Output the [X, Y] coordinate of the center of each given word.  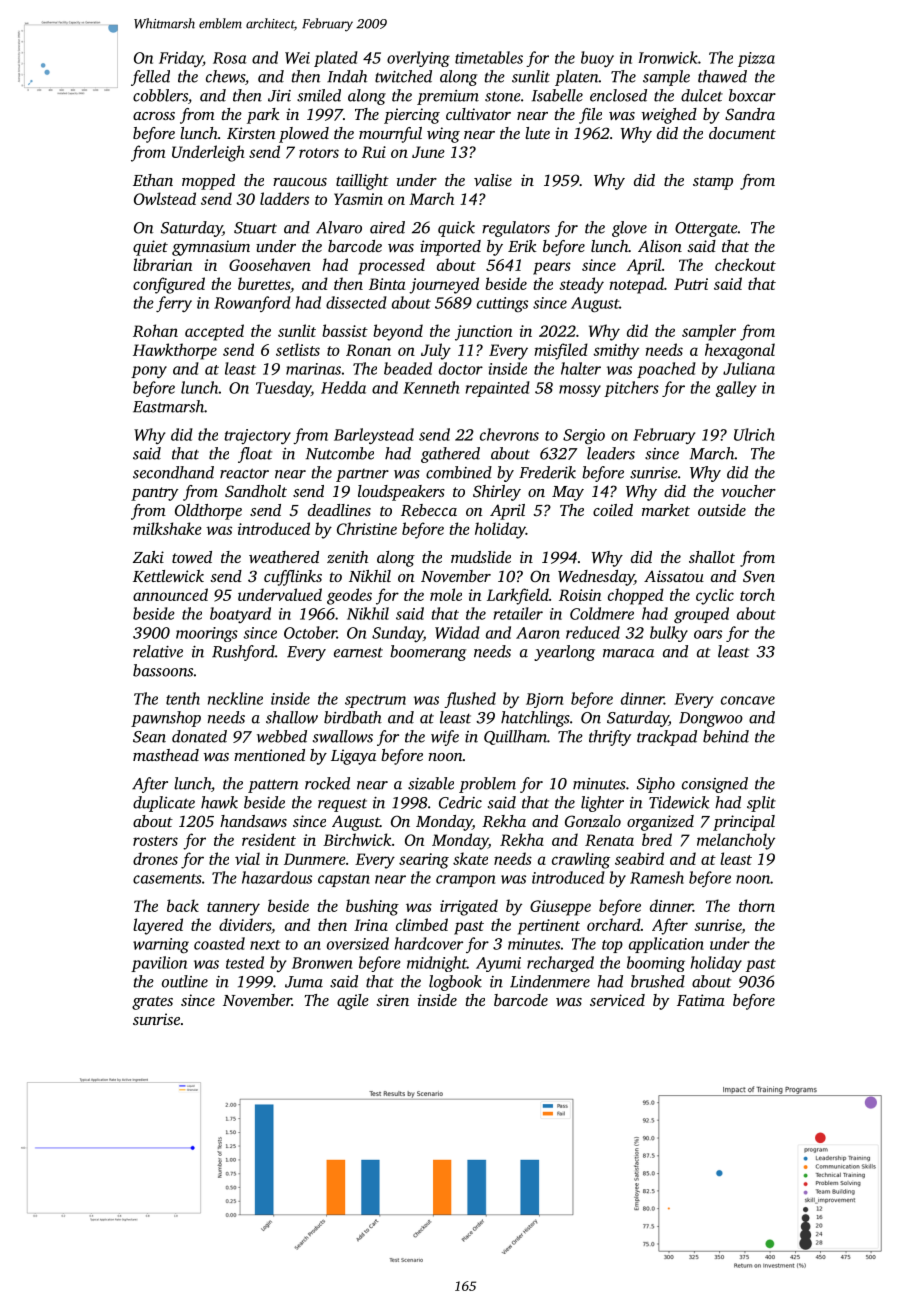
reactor [244, 473]
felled [150, 78]
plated [336, 59]
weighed [669, 116]
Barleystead [374, 436]
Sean [149, 737]
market [666, 510]
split [761, 804]
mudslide [481, 557]
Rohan [155, 330]
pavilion [159, 964]
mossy [580, 391]
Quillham [515, 737]
